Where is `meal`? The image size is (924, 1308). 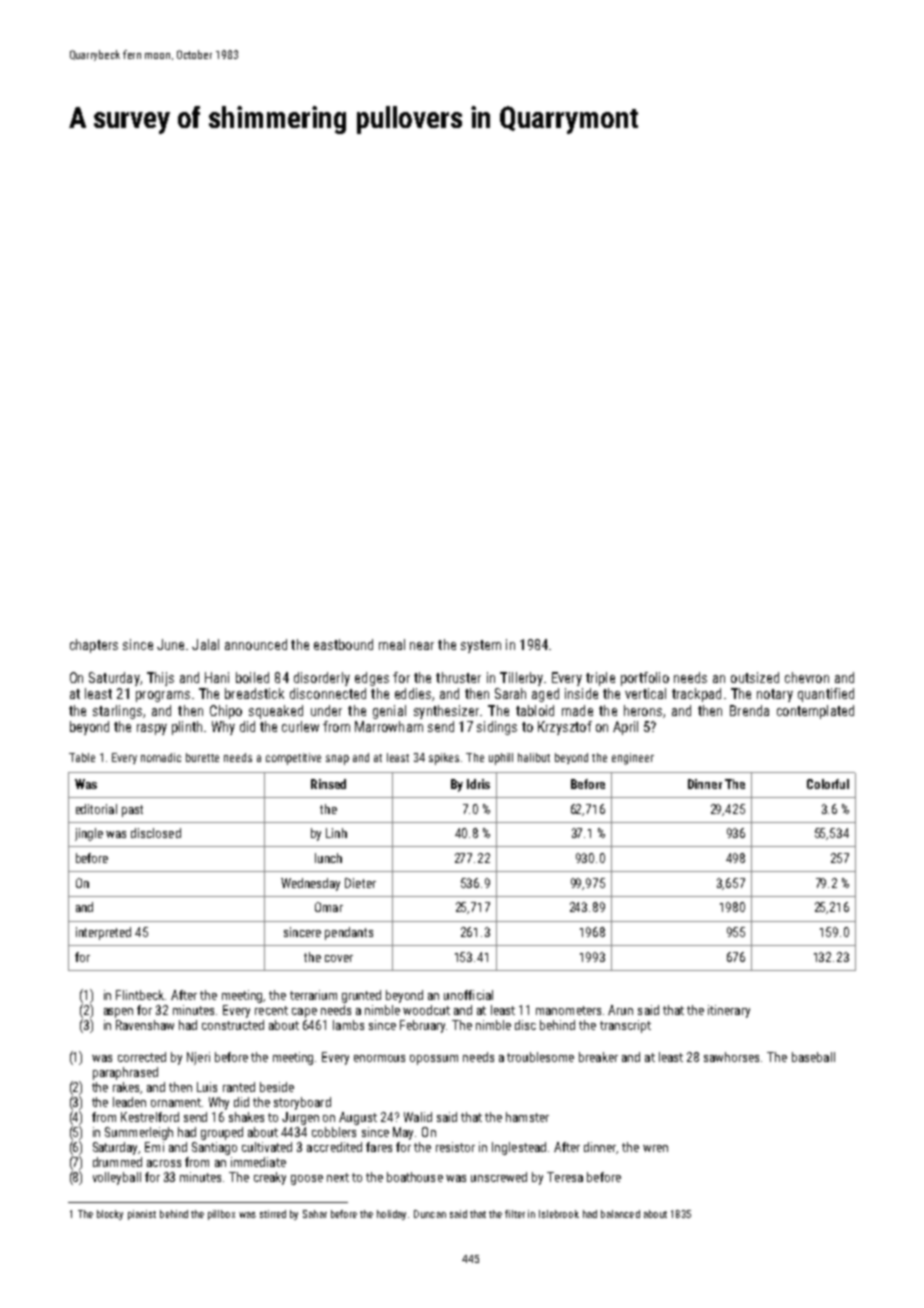
meal is located at coordinates (392, 644).
